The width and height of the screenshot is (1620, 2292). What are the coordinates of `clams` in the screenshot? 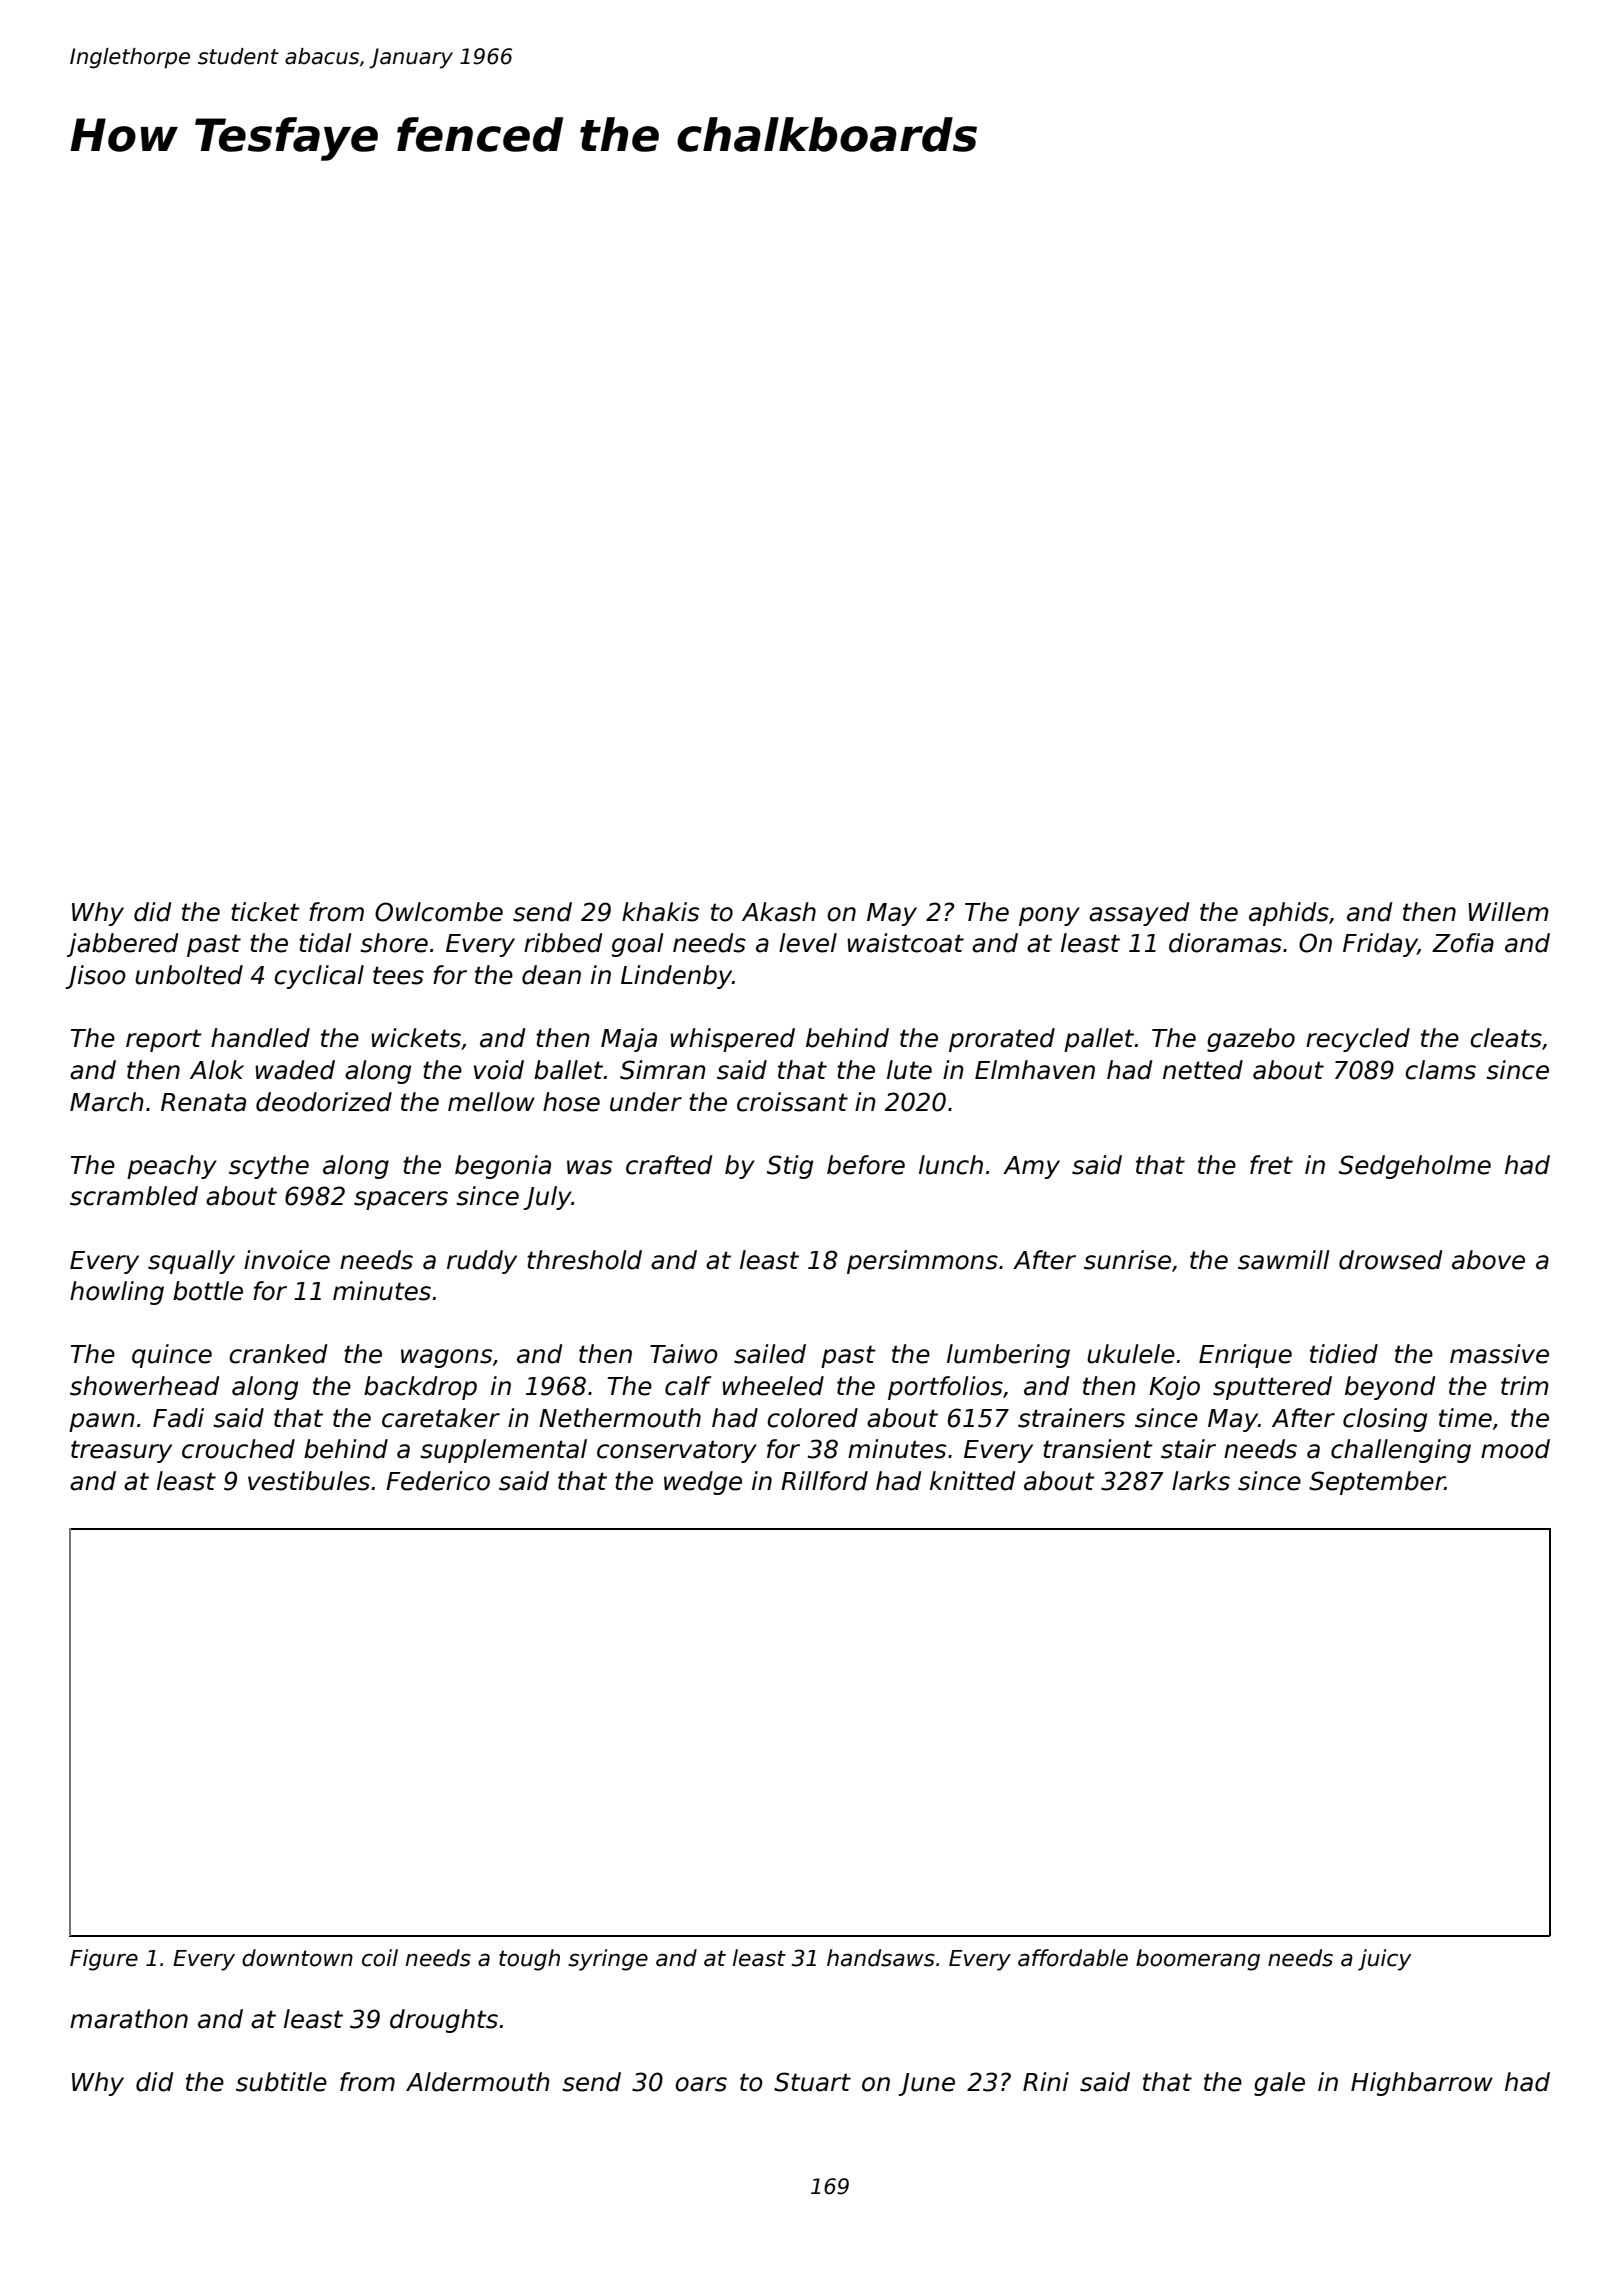 It's located at (1440, 1070).
